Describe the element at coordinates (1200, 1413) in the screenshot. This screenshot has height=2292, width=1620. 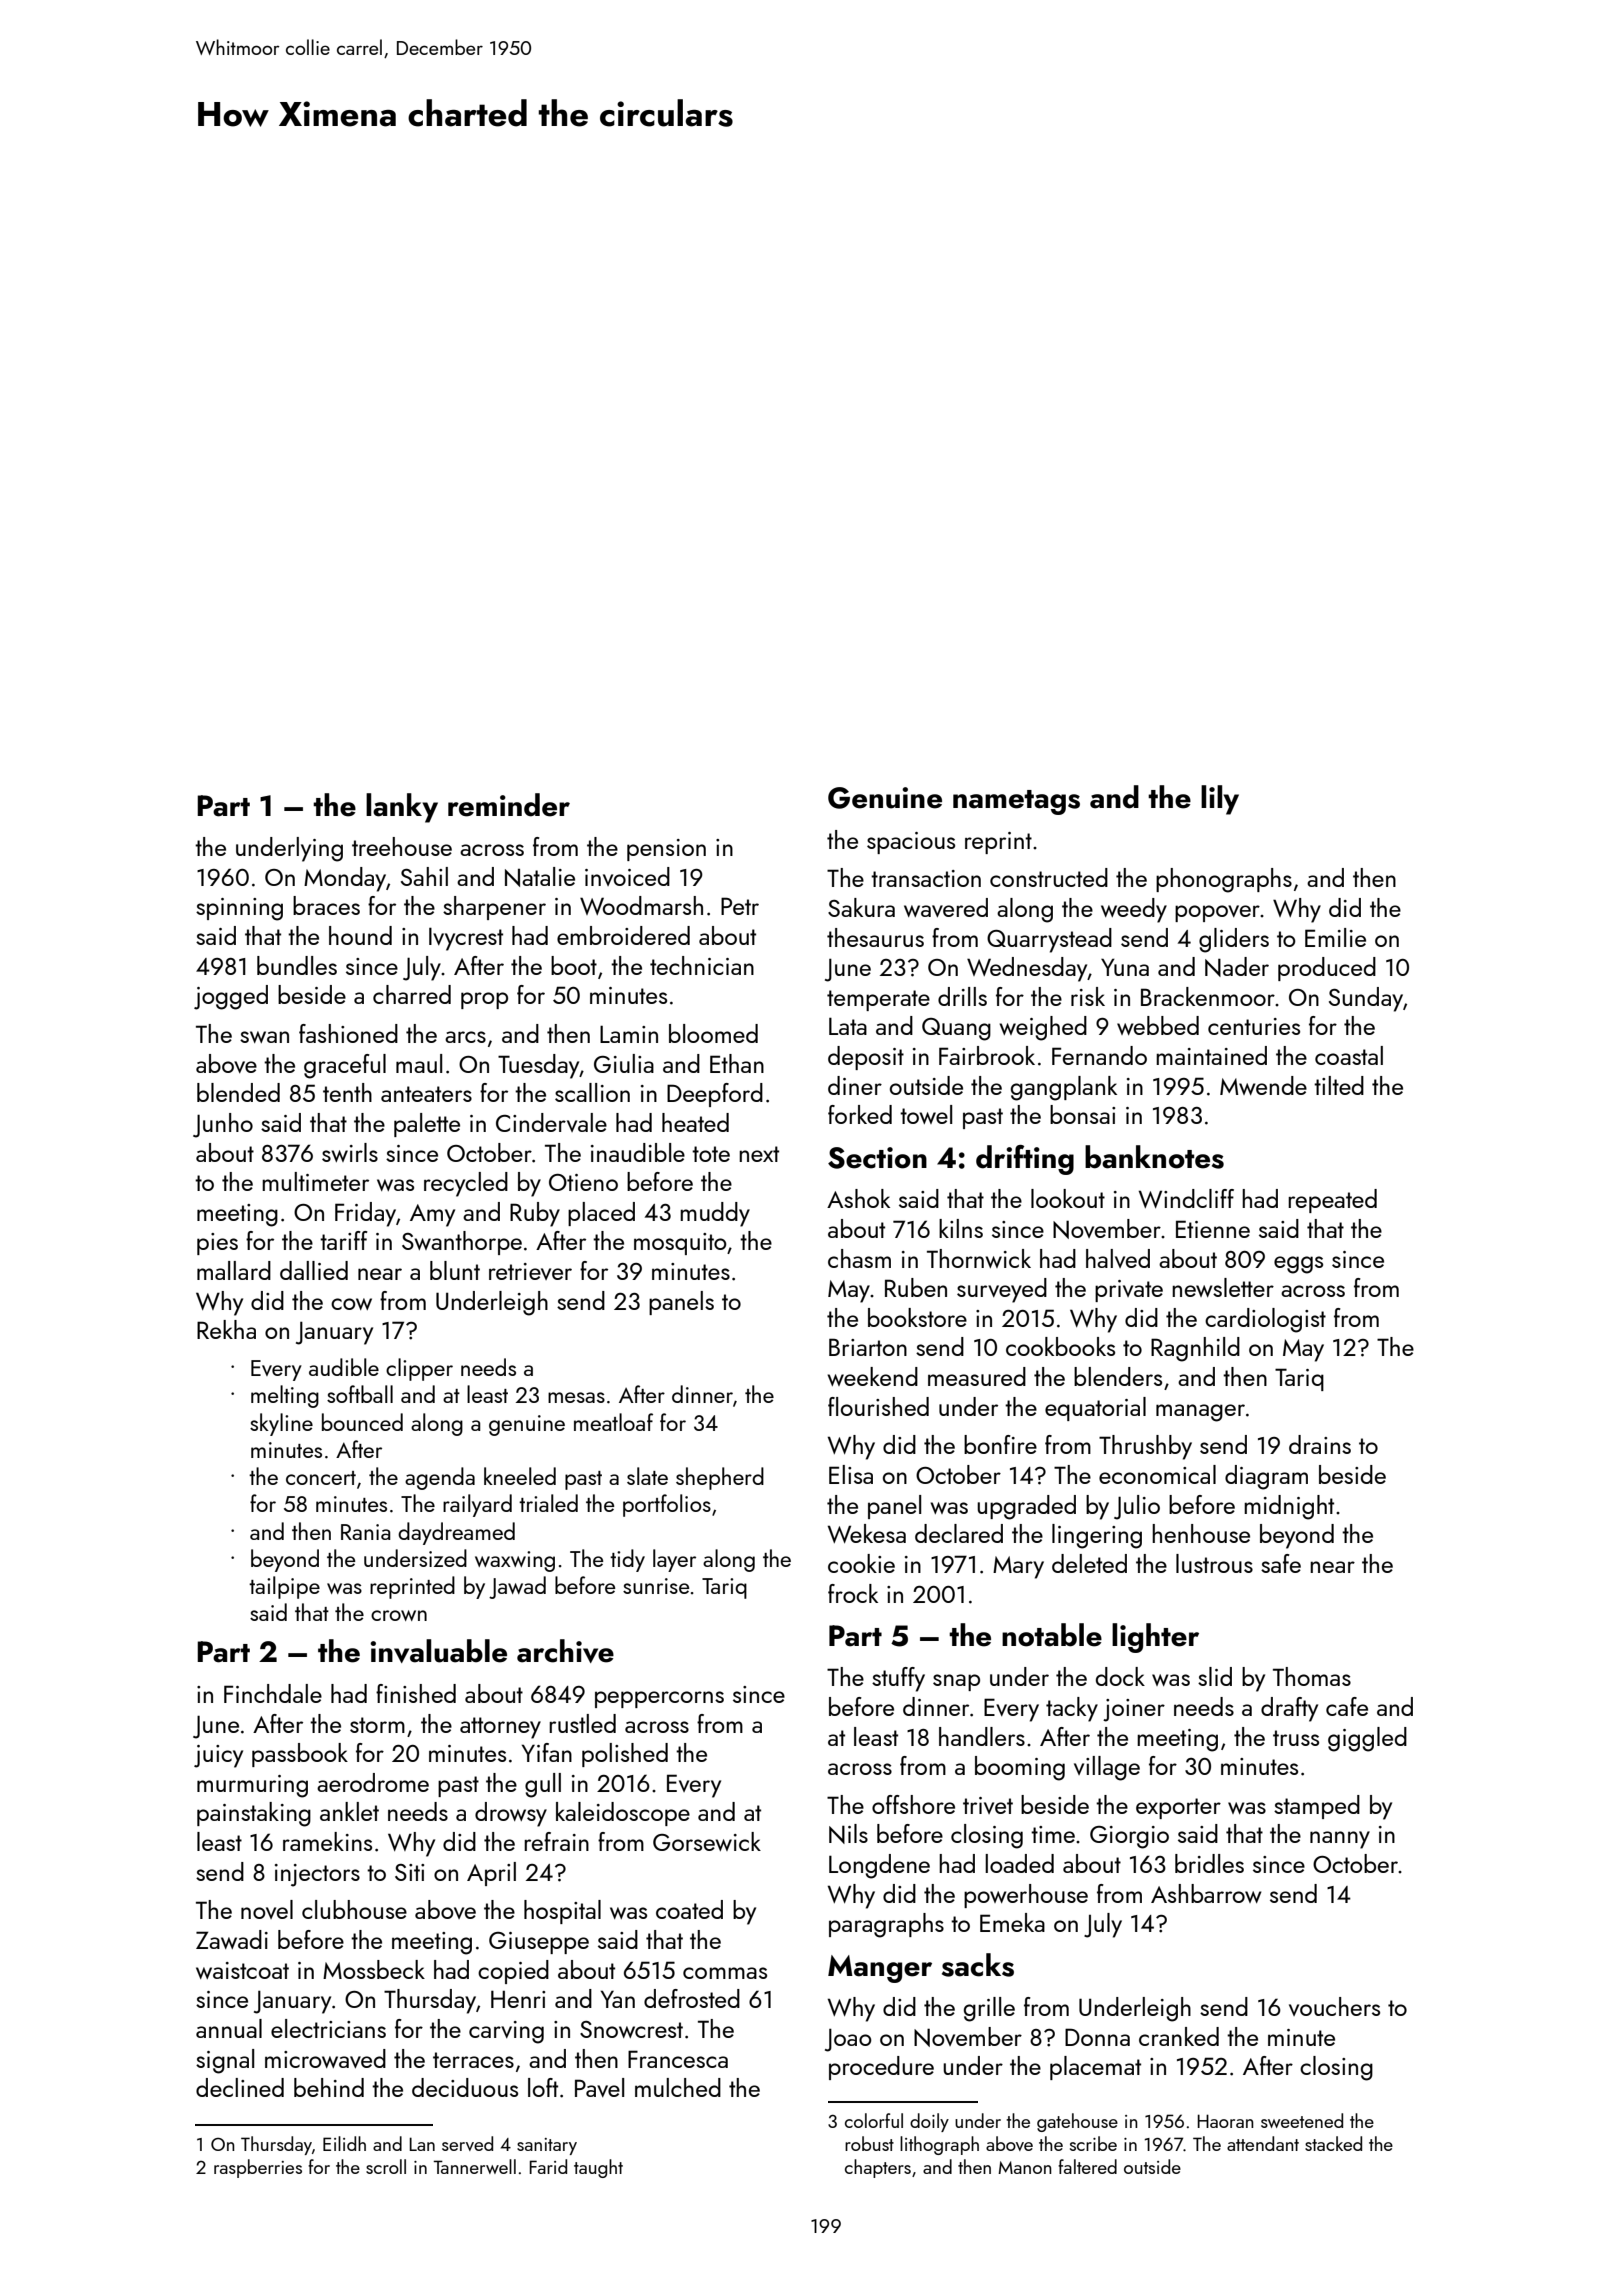
I see `manager` at that location.
